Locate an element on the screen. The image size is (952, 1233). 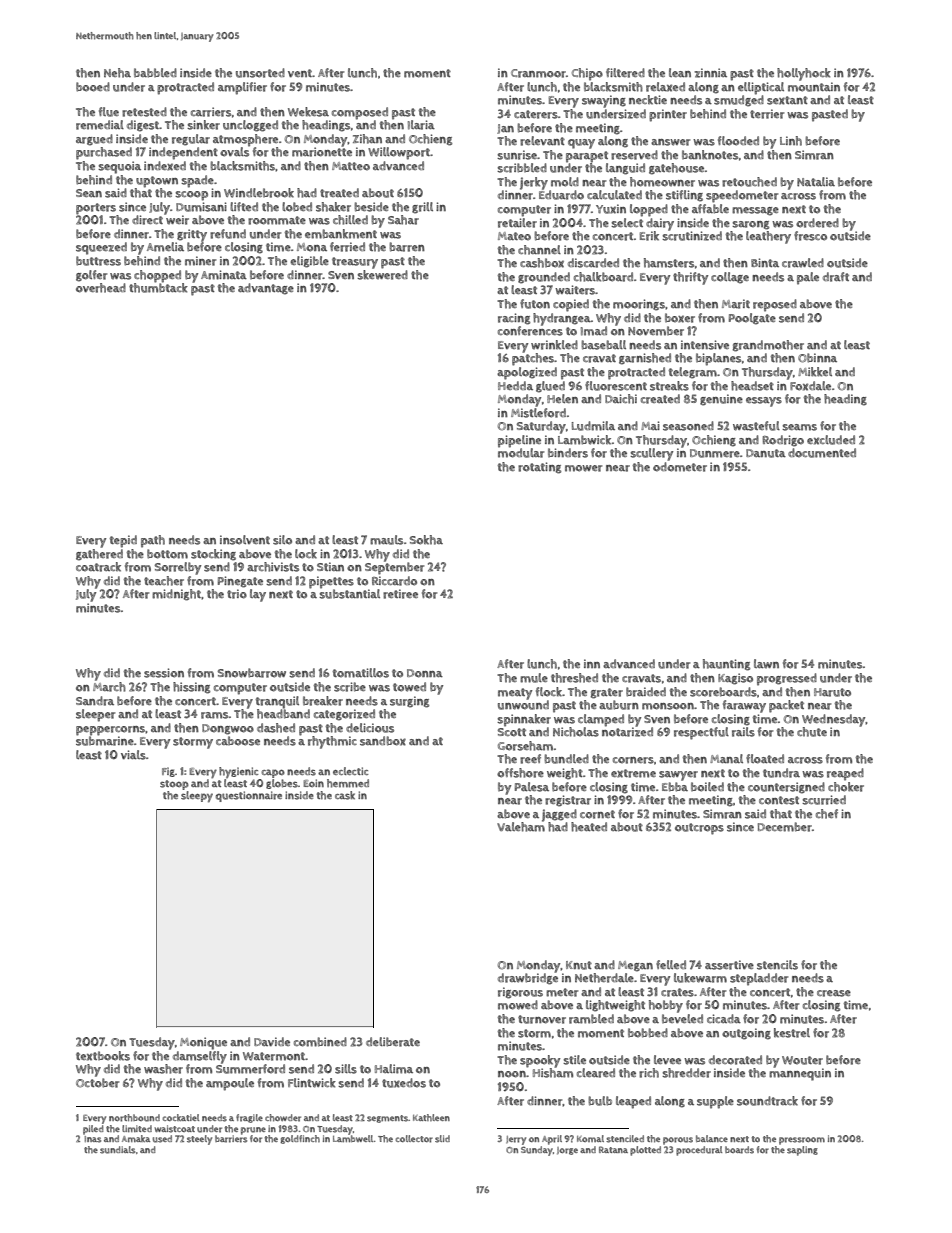
overhead is located at coordinates (101, 288).
